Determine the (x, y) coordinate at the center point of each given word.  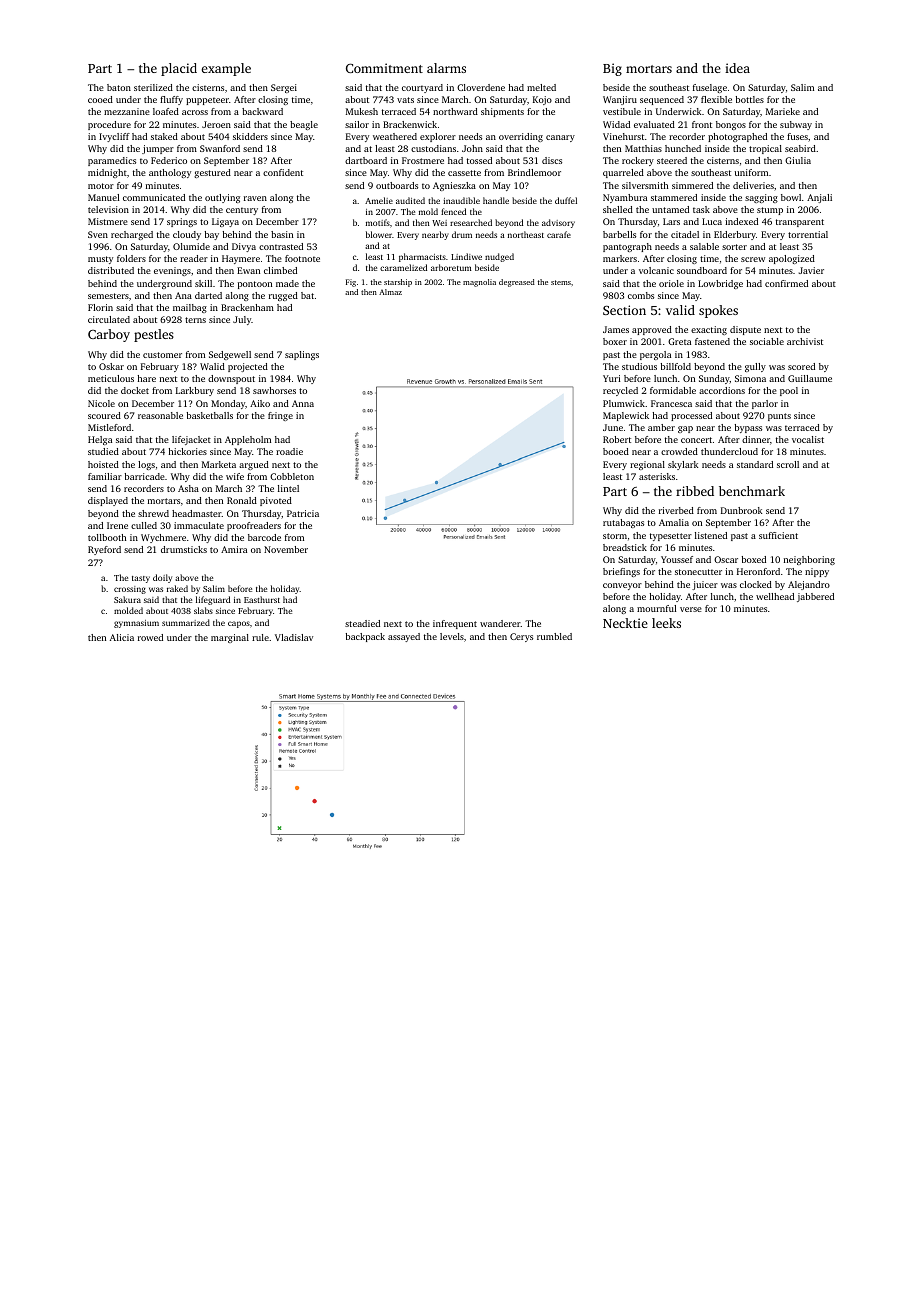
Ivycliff (114, 137)
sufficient (778, 535)
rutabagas (623, 523)
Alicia (122, 637)
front (702, 124)
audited (410, 200)
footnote (302, 258)
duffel (566, 200)
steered (672, 160)
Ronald (242, 500)
